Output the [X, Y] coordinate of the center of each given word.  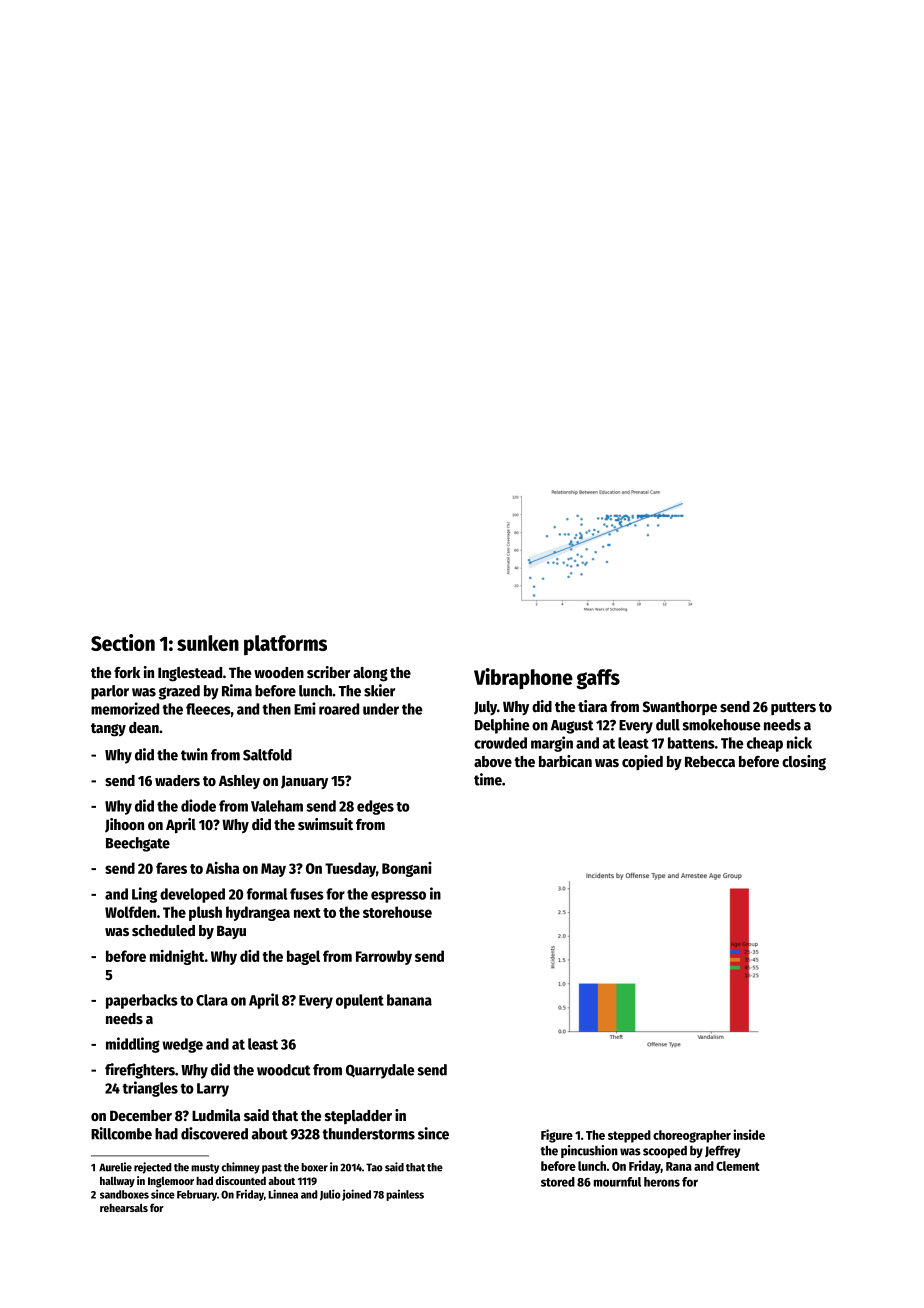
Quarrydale [380, 1071]
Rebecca [710, 761]
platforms [285, 645]
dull [668, 725]
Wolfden [130, 912]
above [493, 761]
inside [749, 1134]
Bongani [407, 869]
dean [144, 727]
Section [123, 642]
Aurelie [115, 1167]
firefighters [140, 1071]
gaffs [598, 679]
